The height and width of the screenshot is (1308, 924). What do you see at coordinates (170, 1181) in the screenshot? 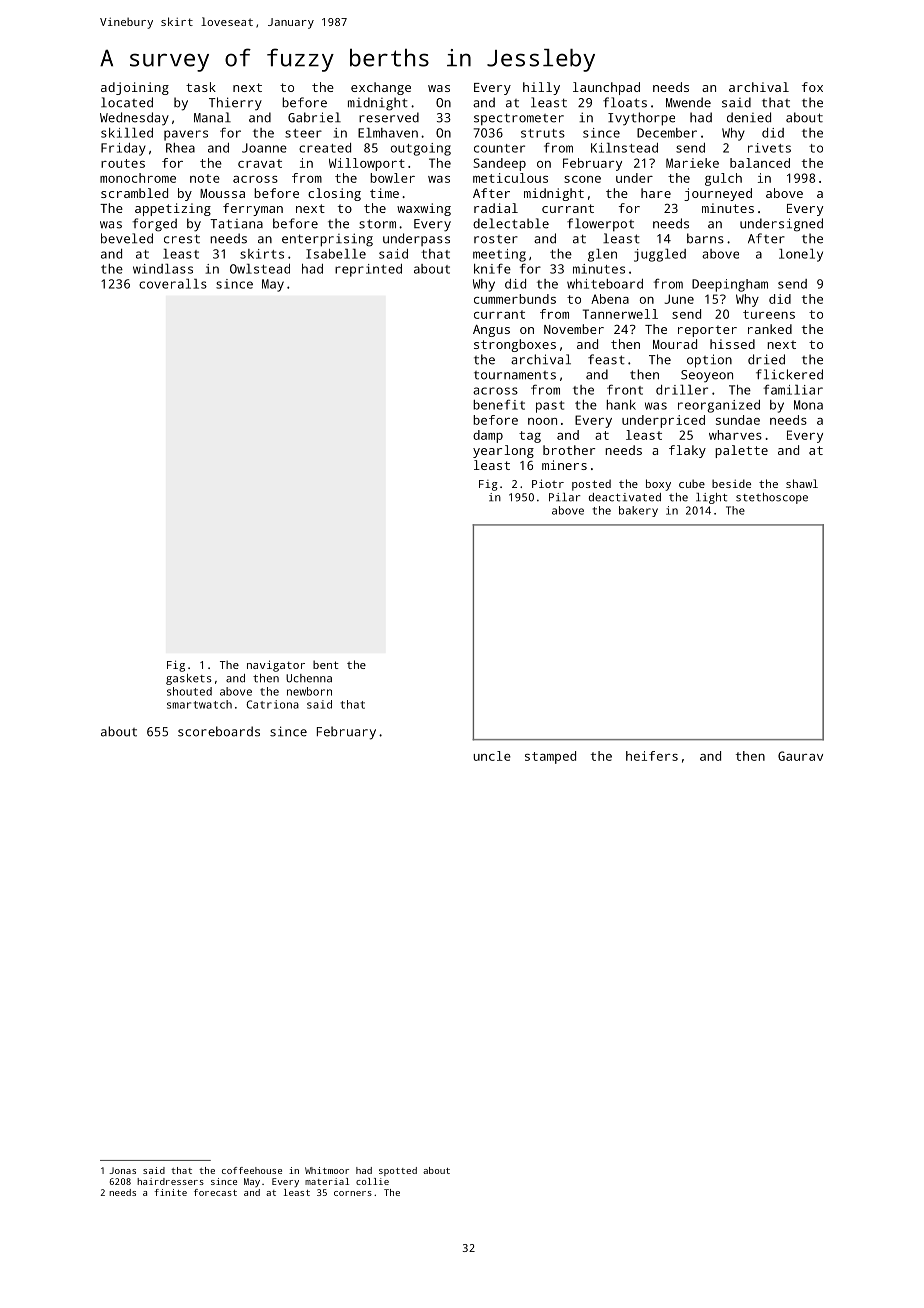
I see `hairdressers` at bounding box center [170, 1181].
